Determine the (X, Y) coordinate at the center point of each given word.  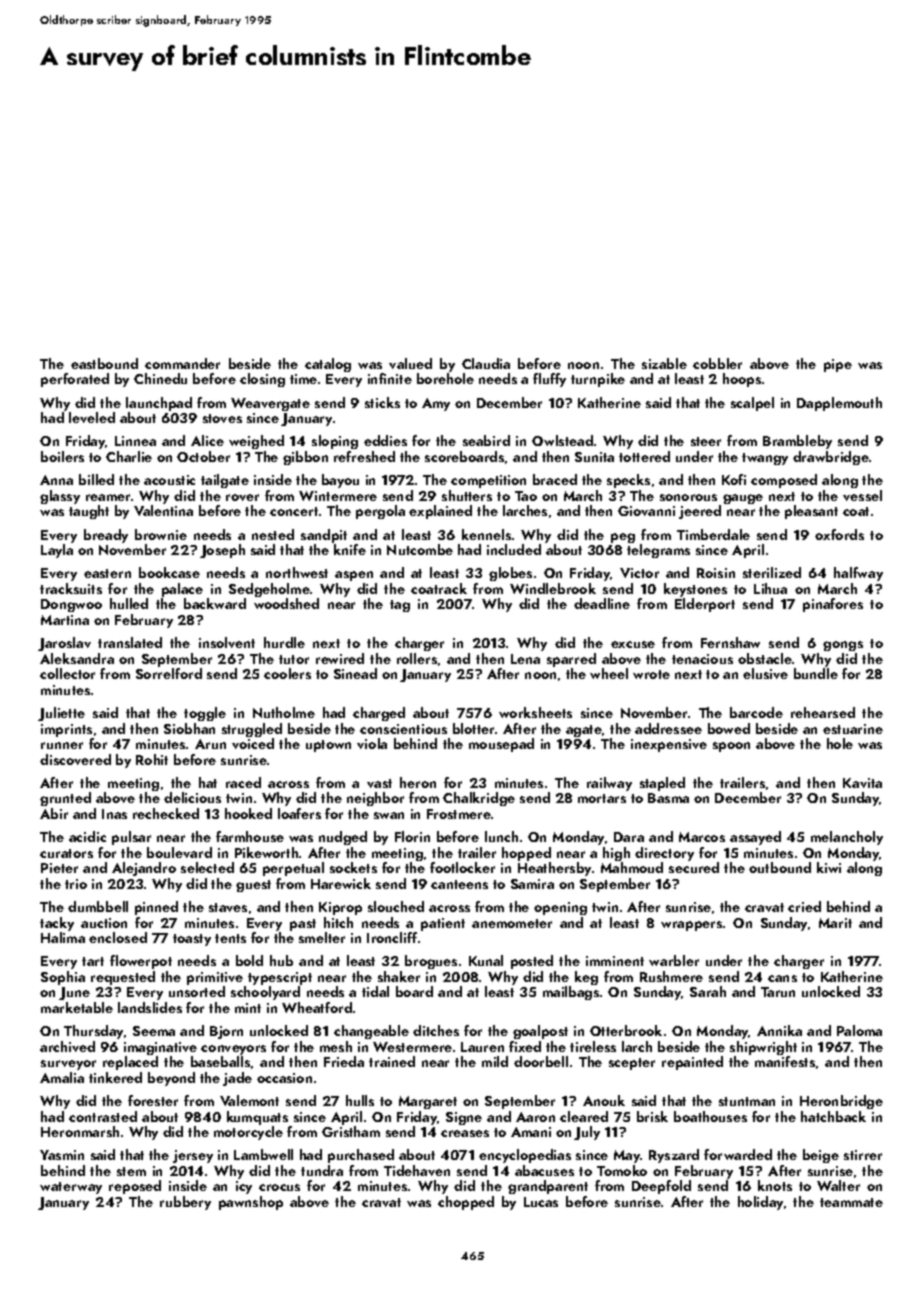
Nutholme (284, 712)
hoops (742, 380)
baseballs (220, 1061)
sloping (335, 442)
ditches (436, 1030)
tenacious (702, 659)
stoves (222, 418)
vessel (862, 495)
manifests (785, 1061)
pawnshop (251, 1203)
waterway (71, 1188)
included (514, 549)
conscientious (403, 729)
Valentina (163, 510)
